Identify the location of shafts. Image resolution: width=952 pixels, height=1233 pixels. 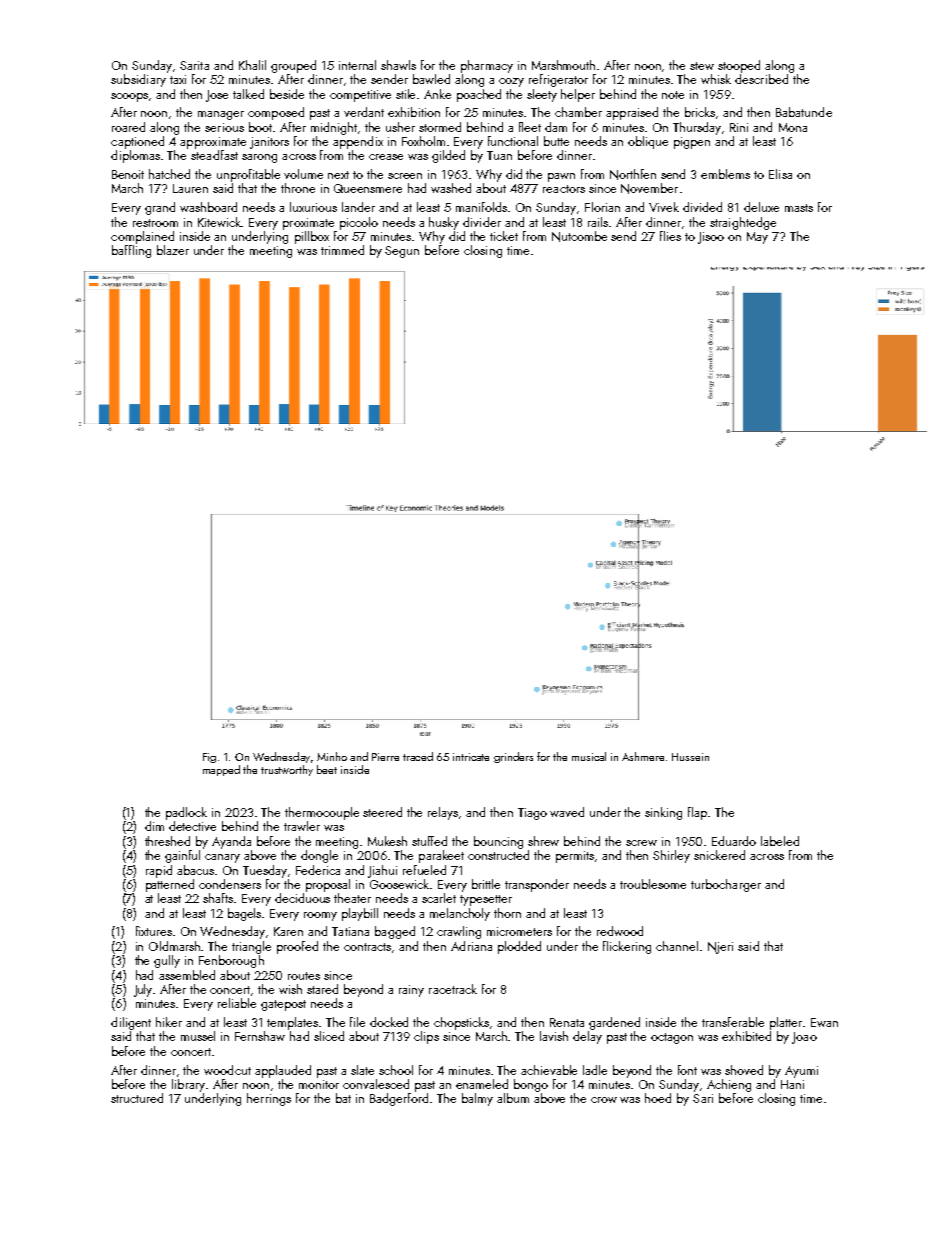
(219, 898).
